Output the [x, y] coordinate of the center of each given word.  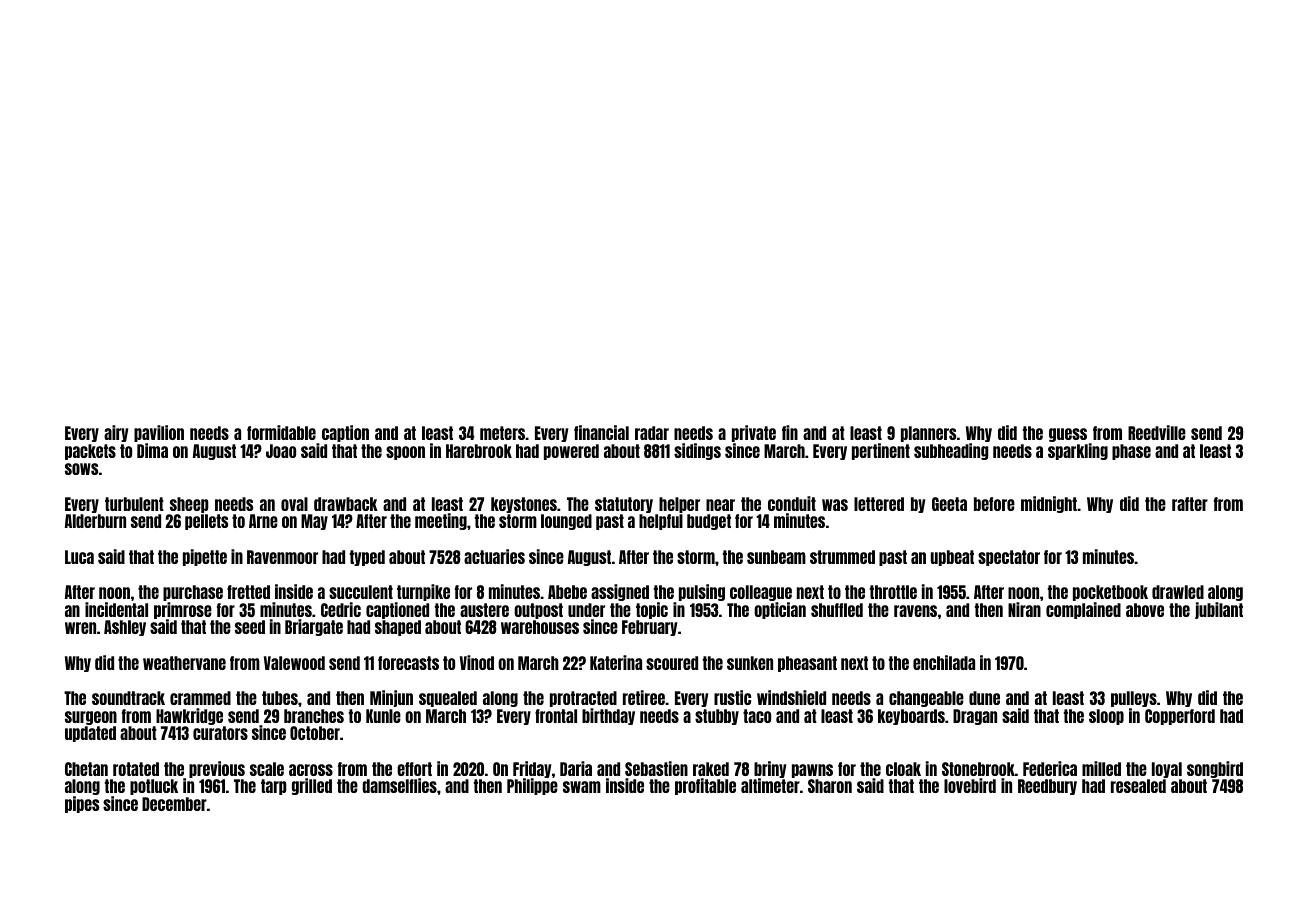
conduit [792, 503]
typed [367, 558]
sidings [697, 451]
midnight [1049, 504]
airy [116, 433]
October [315, 733]
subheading [951, 451]
